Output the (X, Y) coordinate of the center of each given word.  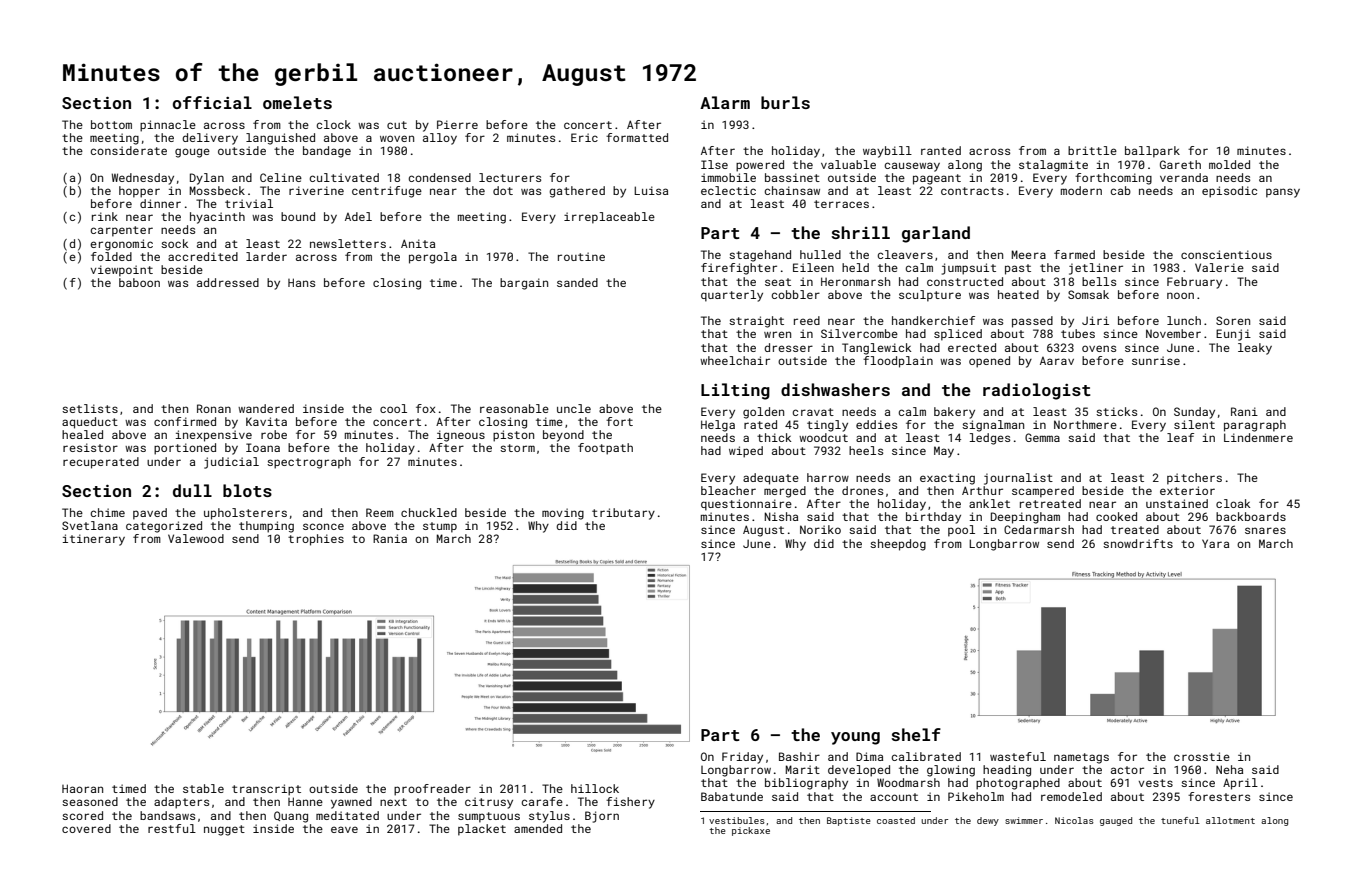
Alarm (725, 102)
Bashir (799, 756)
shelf (916, 734)
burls (785, 102)
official (212, 102)
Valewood (196, 538)
